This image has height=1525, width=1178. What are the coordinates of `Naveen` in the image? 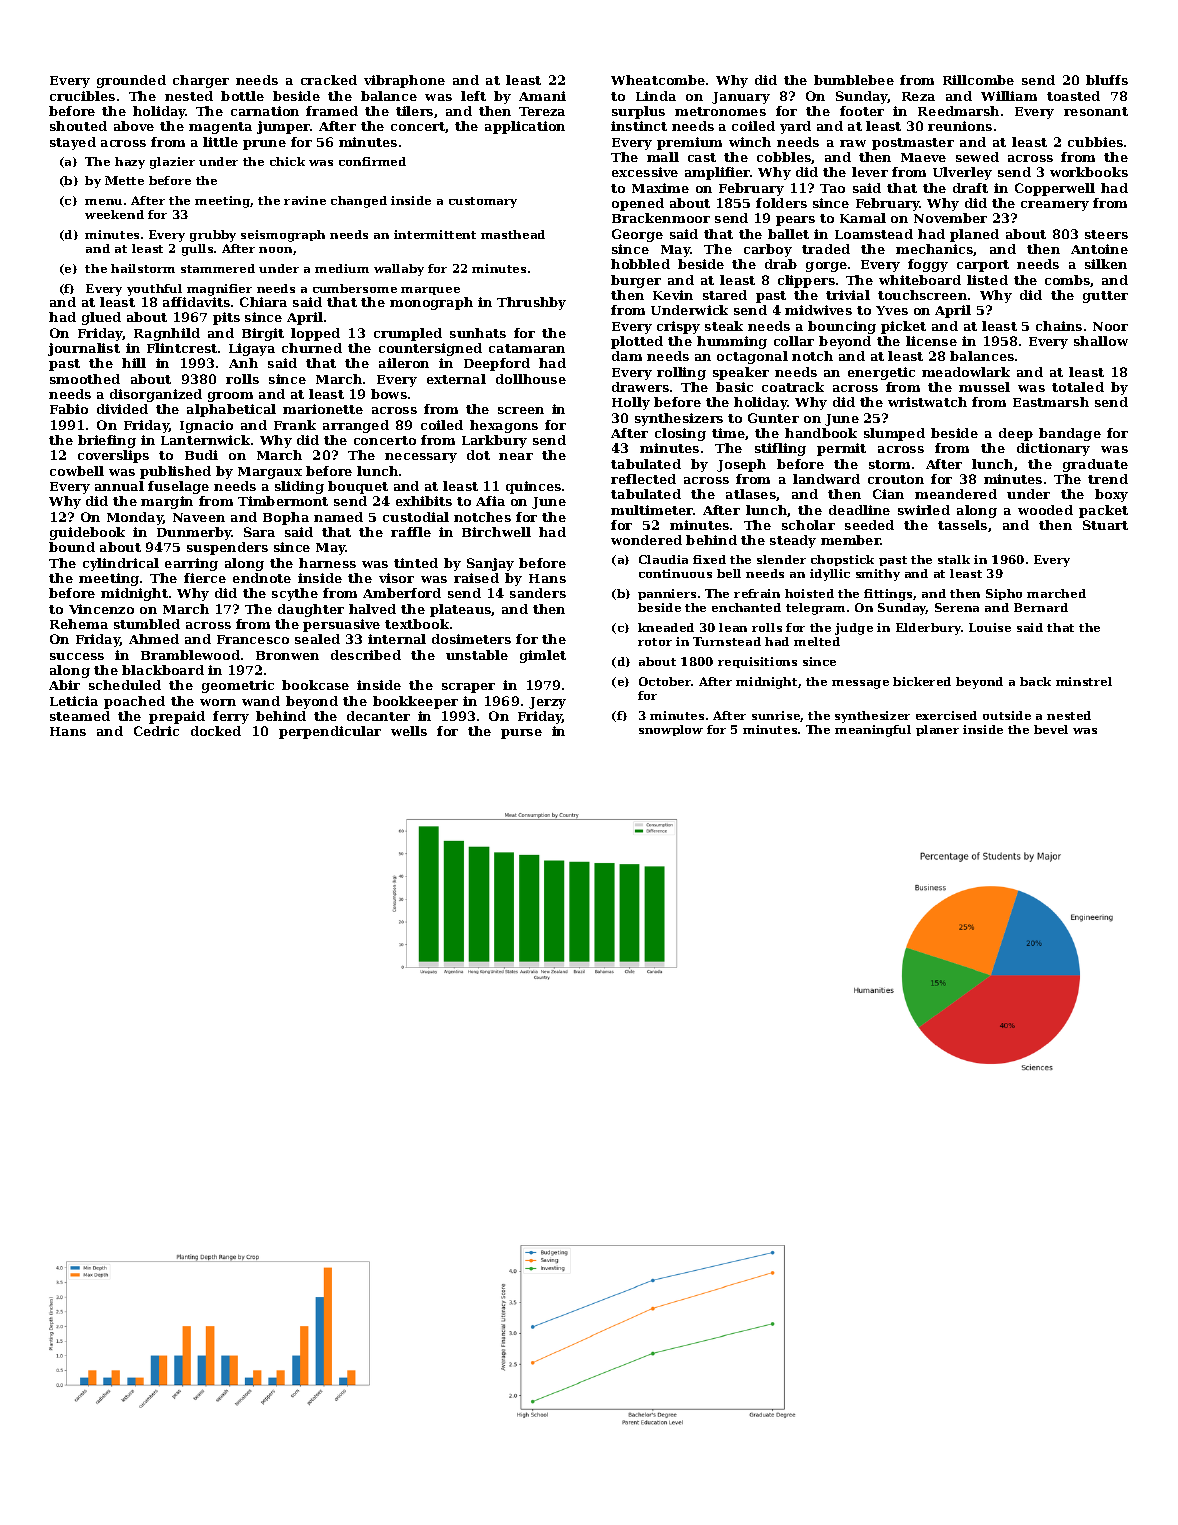 It's located at (199, 517).
